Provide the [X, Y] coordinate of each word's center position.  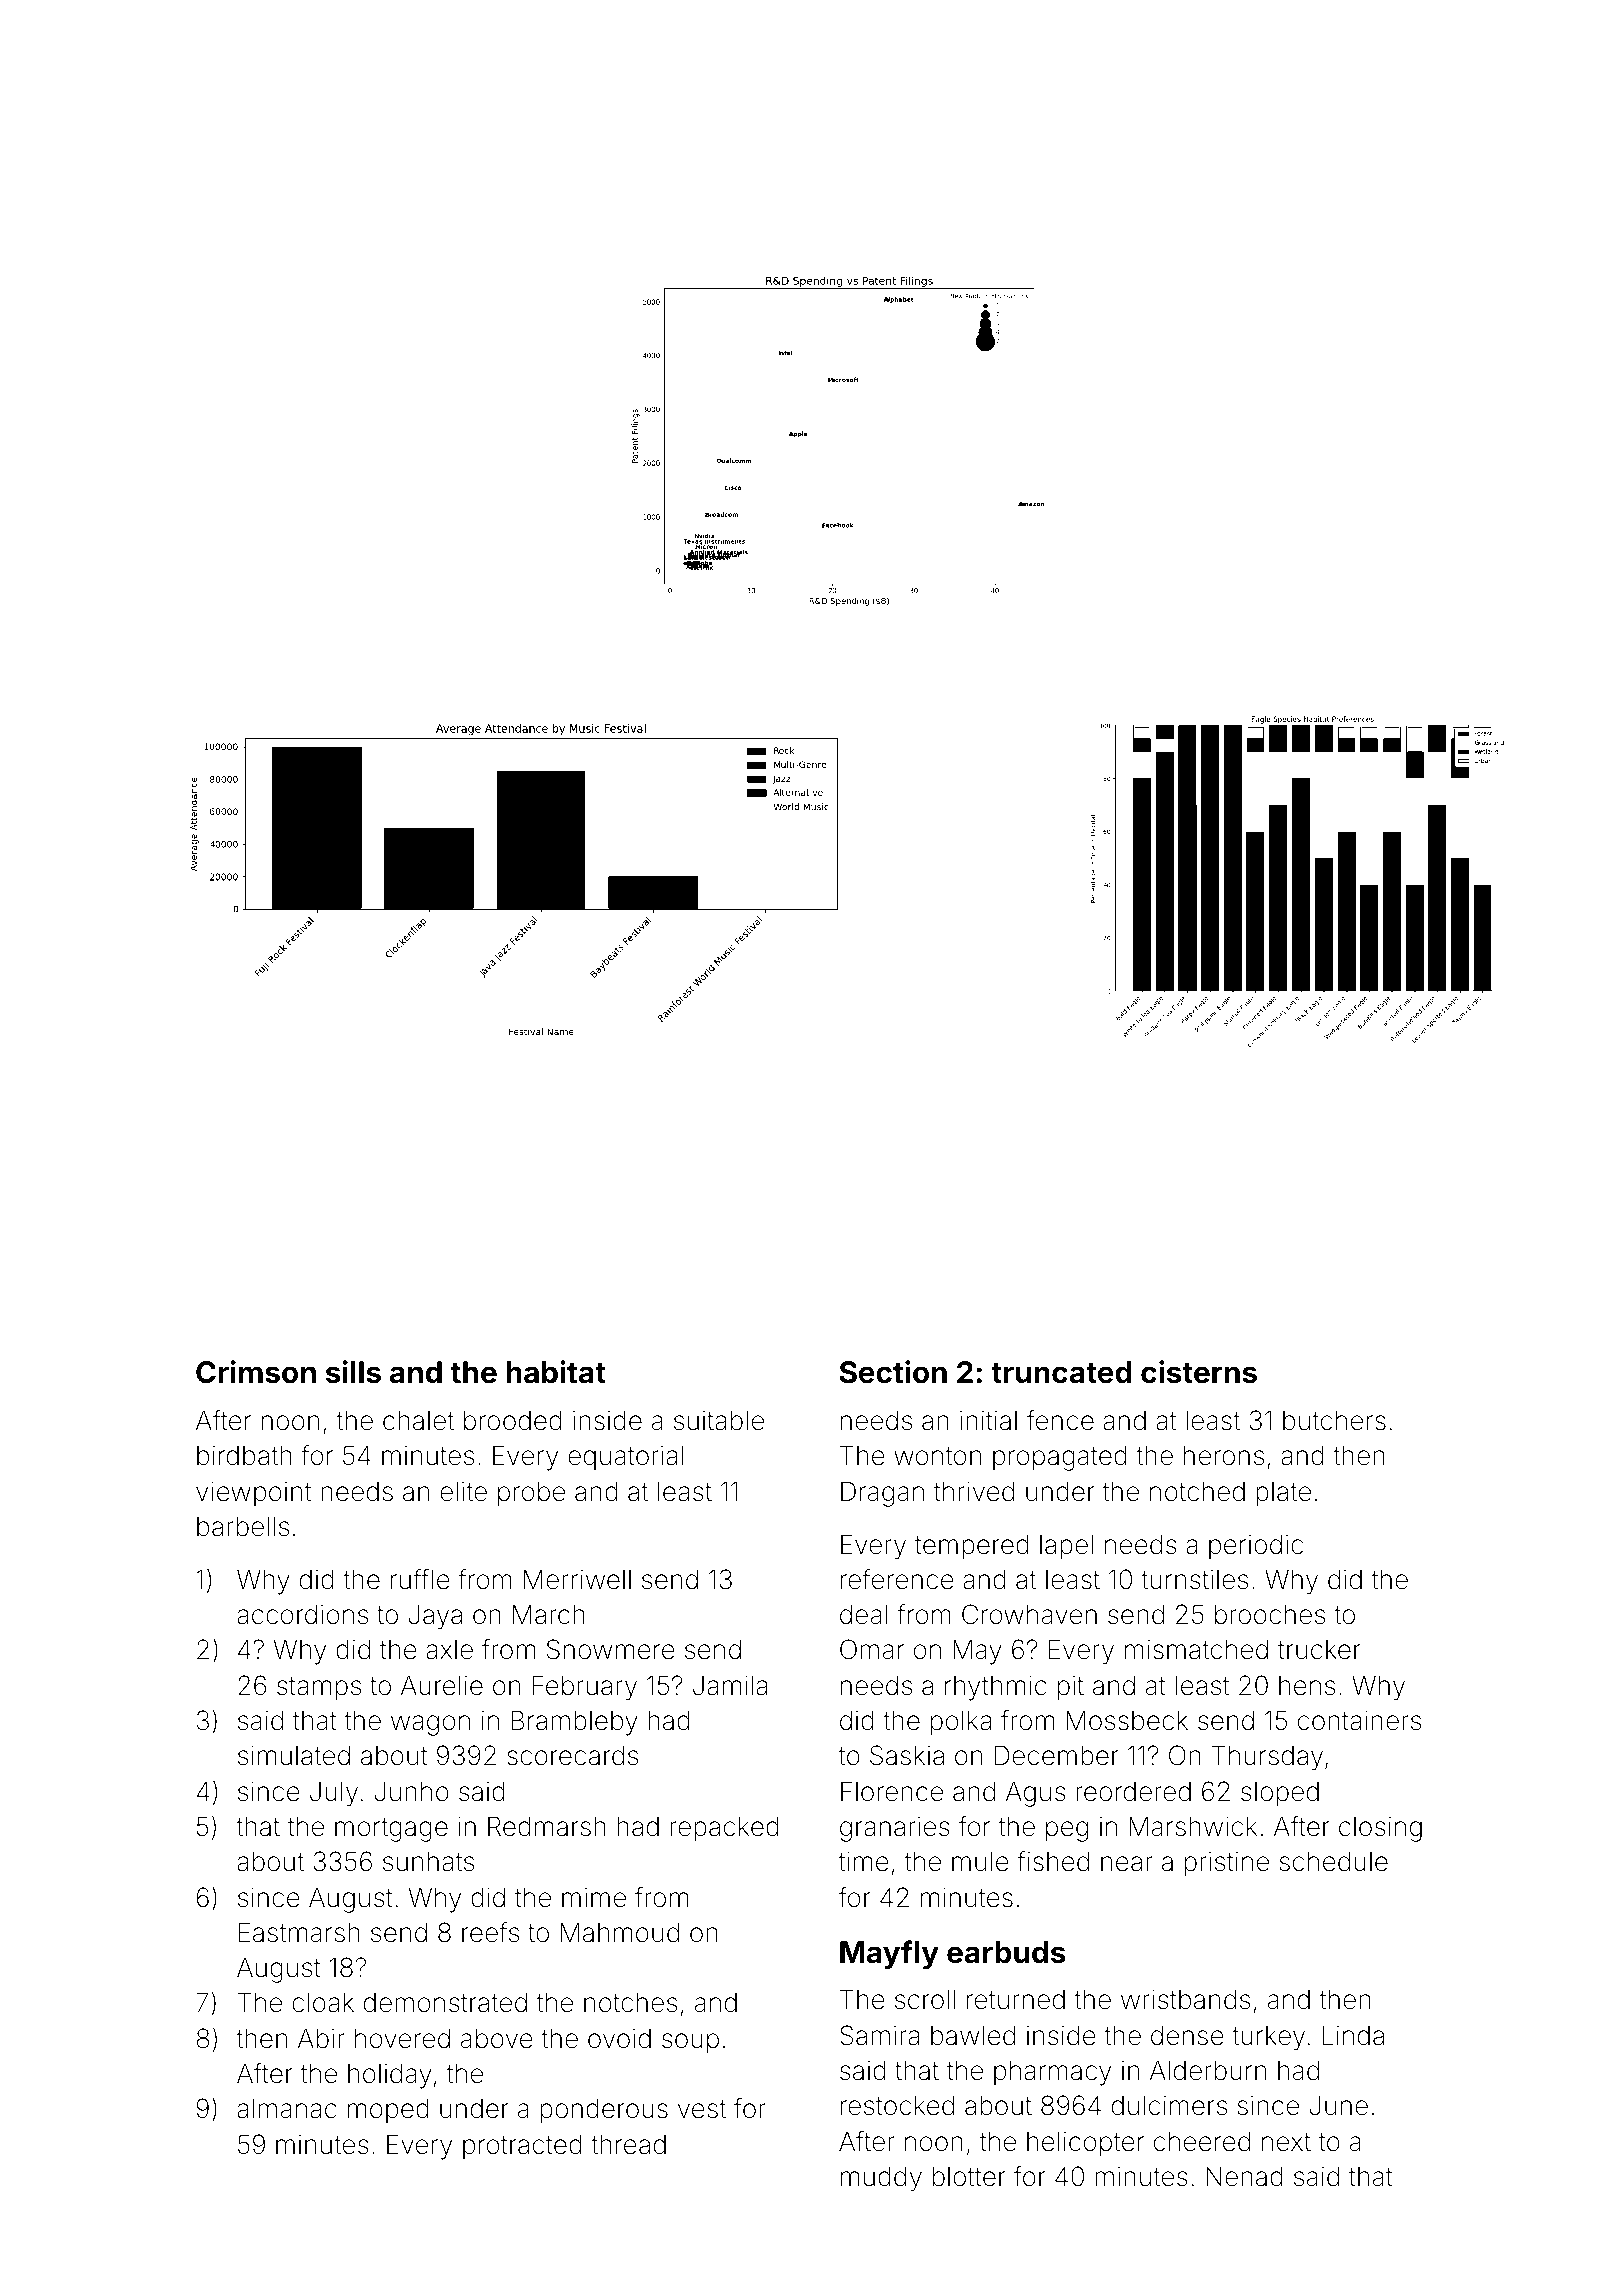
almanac [287, 2108]
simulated [294, 1755]
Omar [872, 1649]
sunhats [428, 1861]
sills [353, 1372]
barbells [243, 1526]
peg [1067, 1831]
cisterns [1199, 1372]
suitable [719, 1420]
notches [630, 2002]
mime [594, 1898]
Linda [1353, 2035]
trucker [1319, 1650]
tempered [972, 1547]
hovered [402, 2038]
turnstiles [1194, 1580]
